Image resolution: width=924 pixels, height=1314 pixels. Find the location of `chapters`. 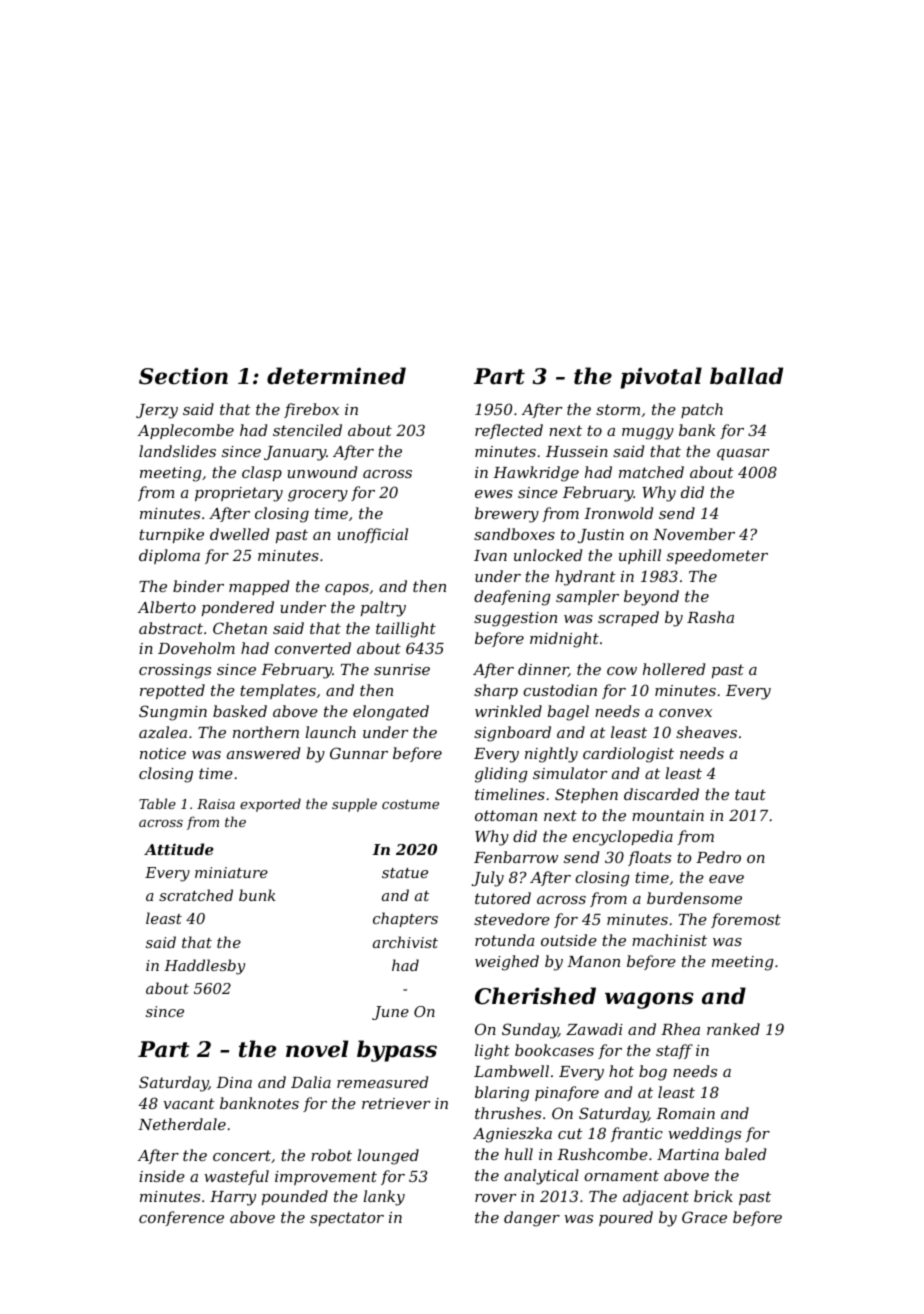

chapters is located at coordinates (405, 919).
